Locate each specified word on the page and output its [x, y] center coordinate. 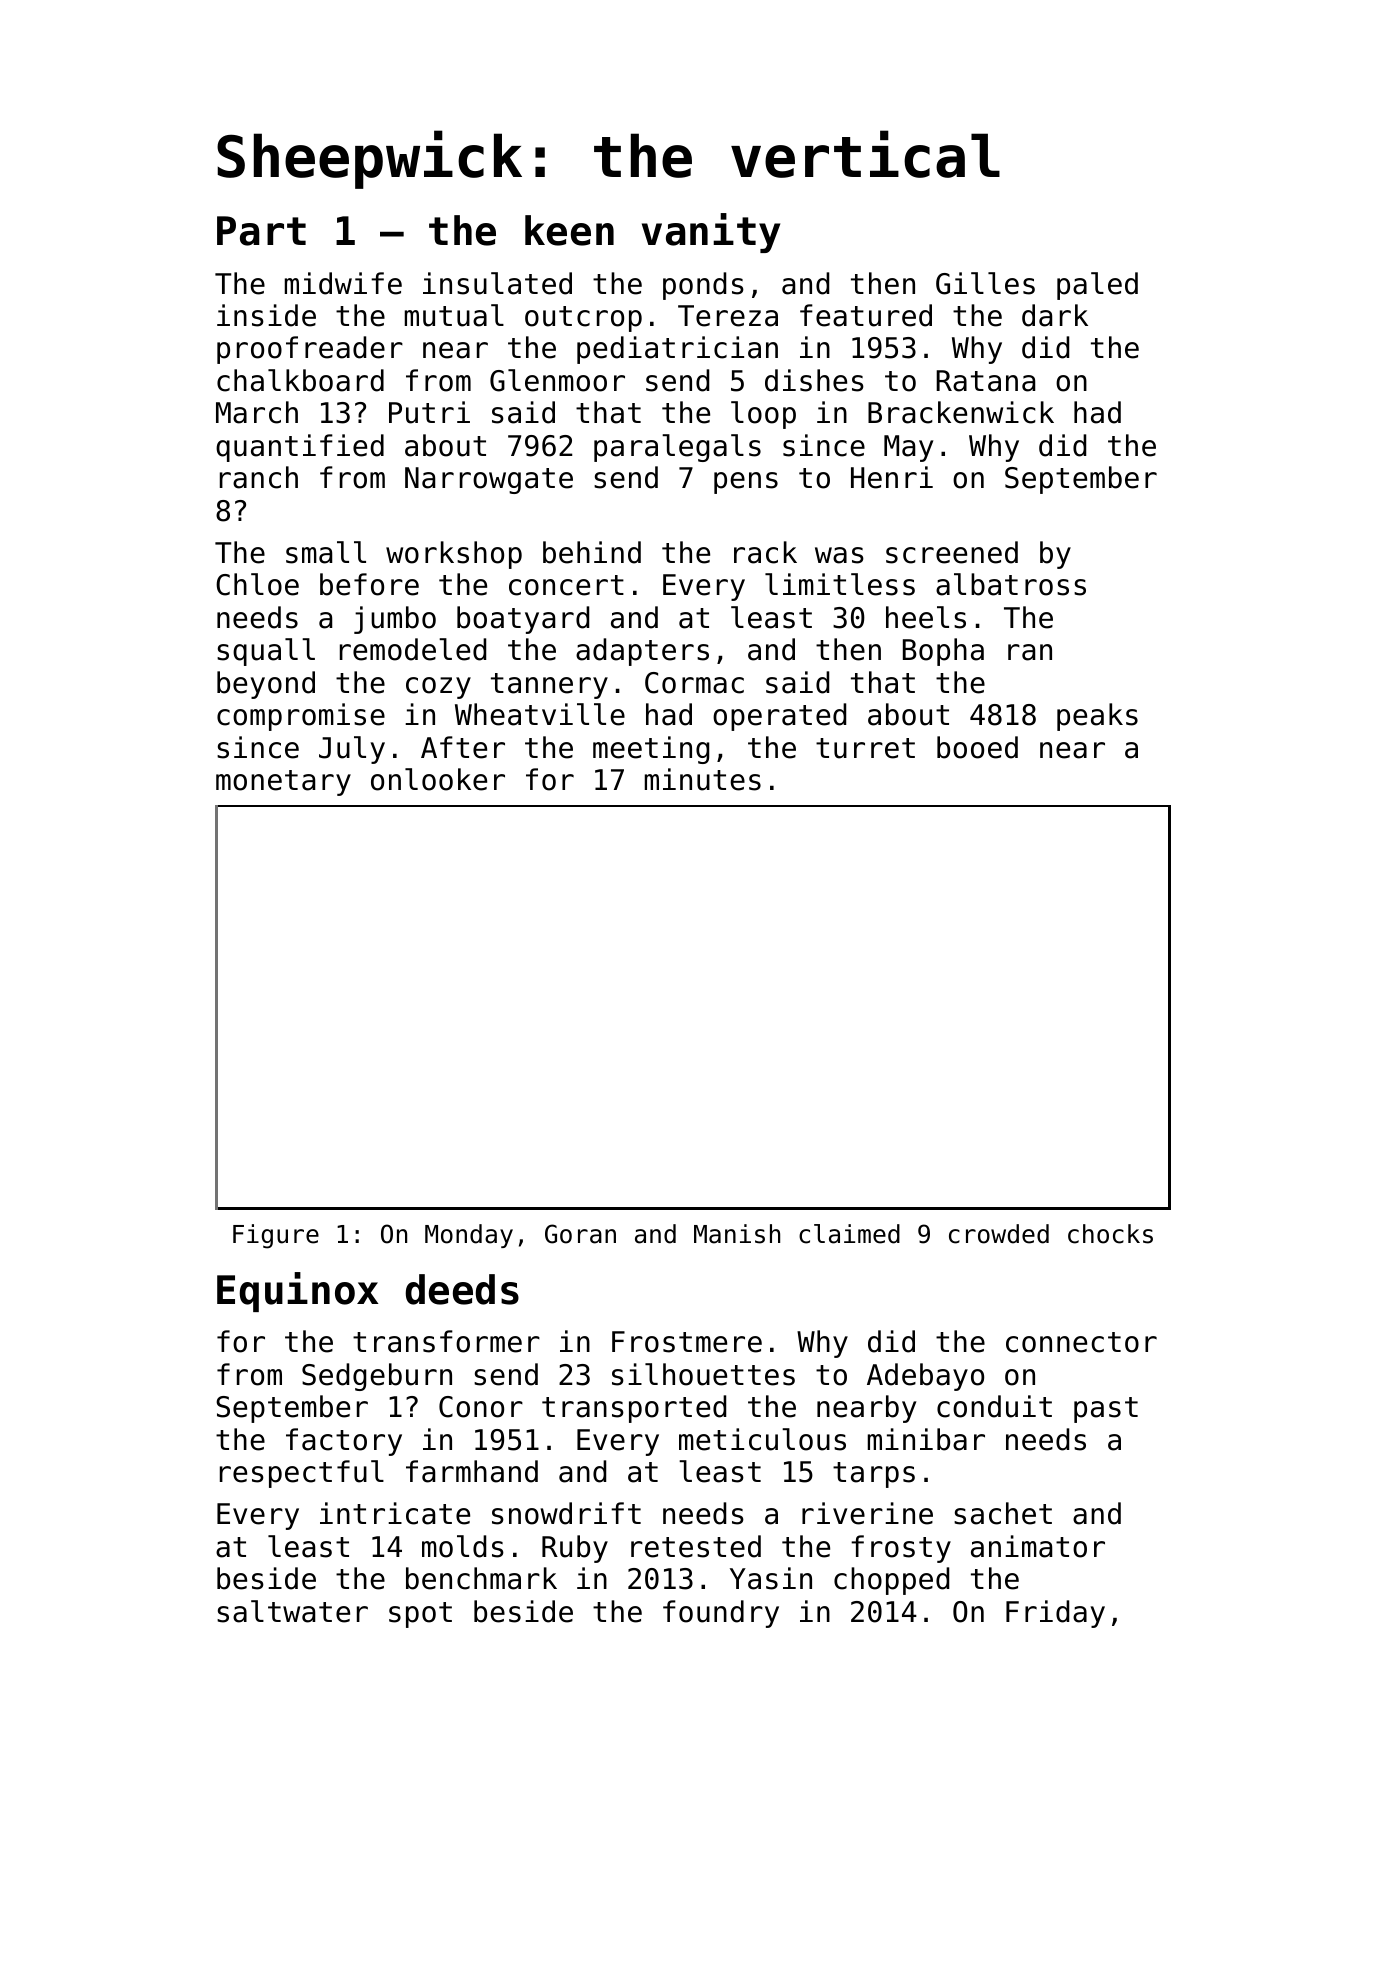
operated [779, 717]
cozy [438, 688]
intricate [395, 1513]
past [1106, 1410]
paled [1097, 286]
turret [865, 748]
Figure [276, 1236]
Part [261, 231]
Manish [737, 1234]
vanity [711, 233]
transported [634, 1409]
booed [977, 747]
